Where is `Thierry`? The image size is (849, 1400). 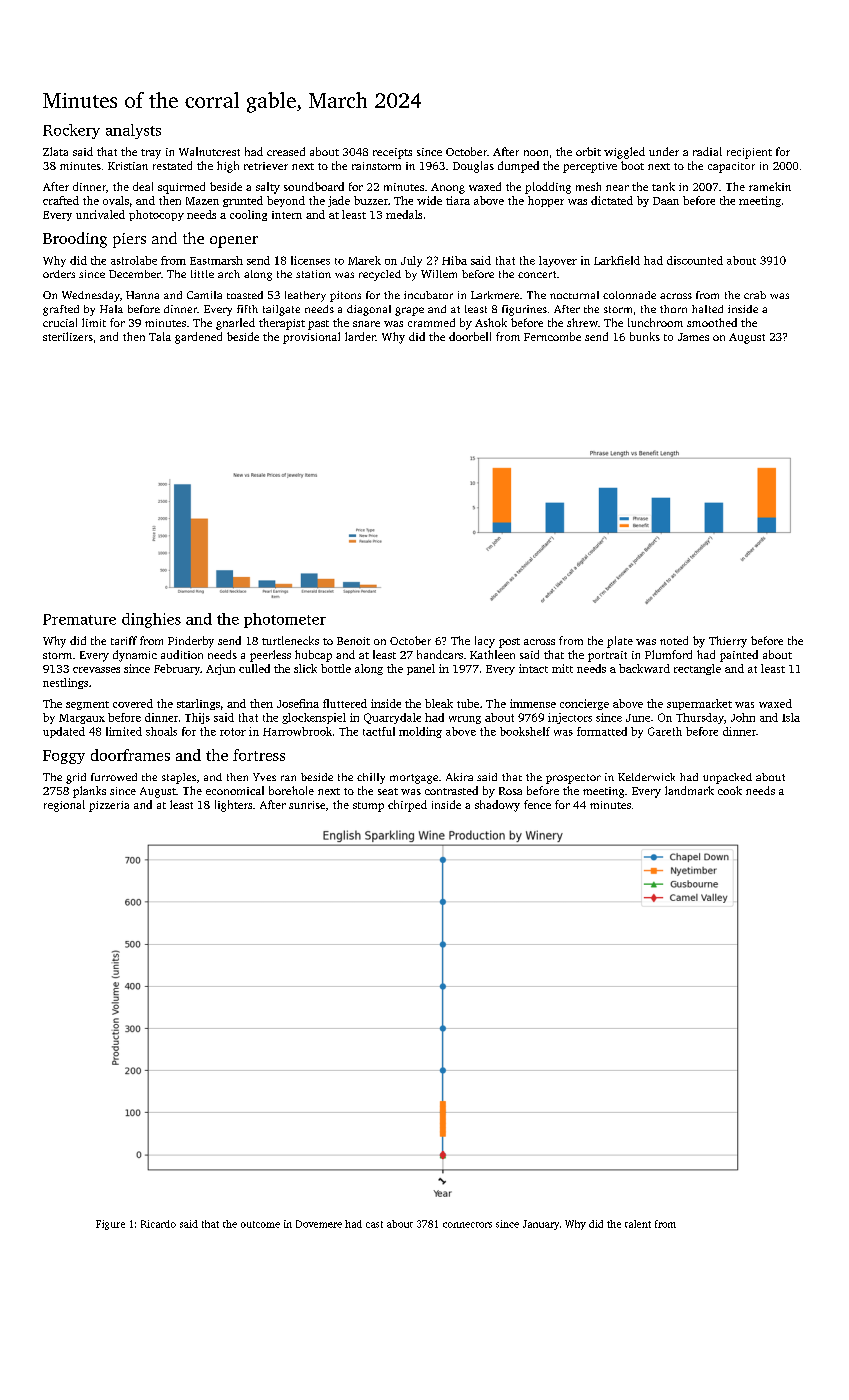
Thierry is located at coordinates (728, 642).
